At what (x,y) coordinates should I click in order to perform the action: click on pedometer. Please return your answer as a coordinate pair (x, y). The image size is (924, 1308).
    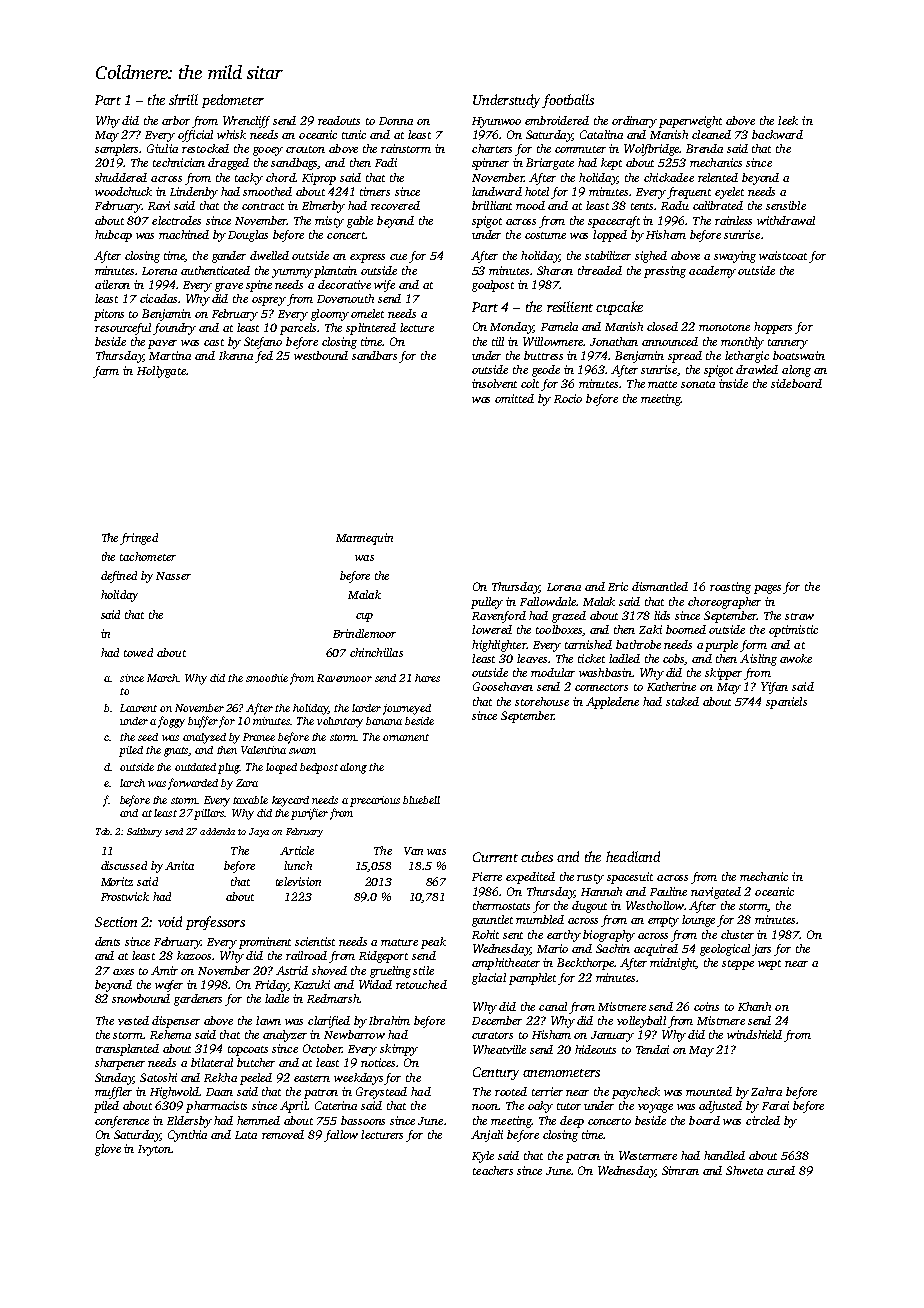
    Looking at the image, I should click on (233, 101).
